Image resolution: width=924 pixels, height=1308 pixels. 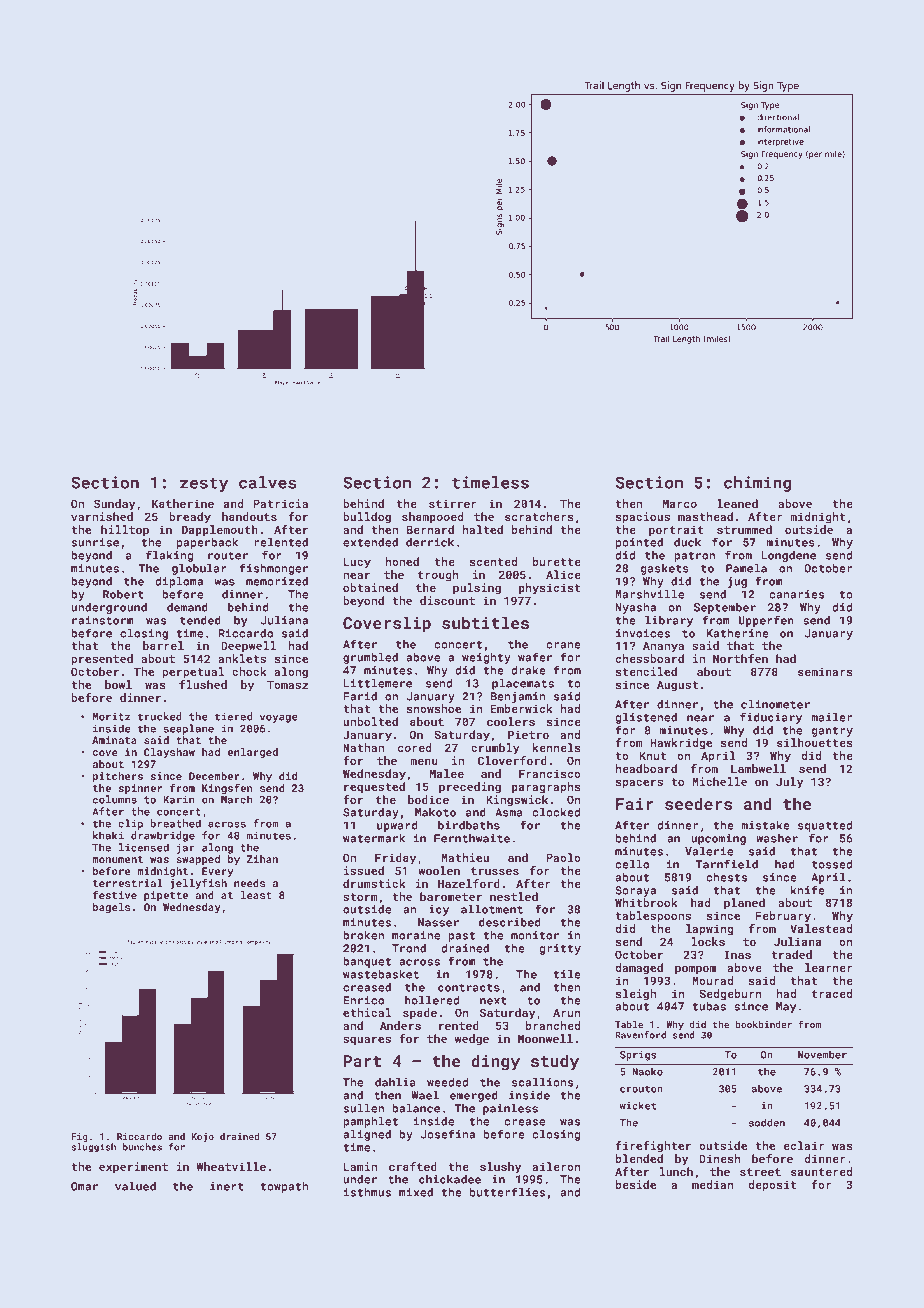 I want to click on aligned, so click(x=367, y=1135).
